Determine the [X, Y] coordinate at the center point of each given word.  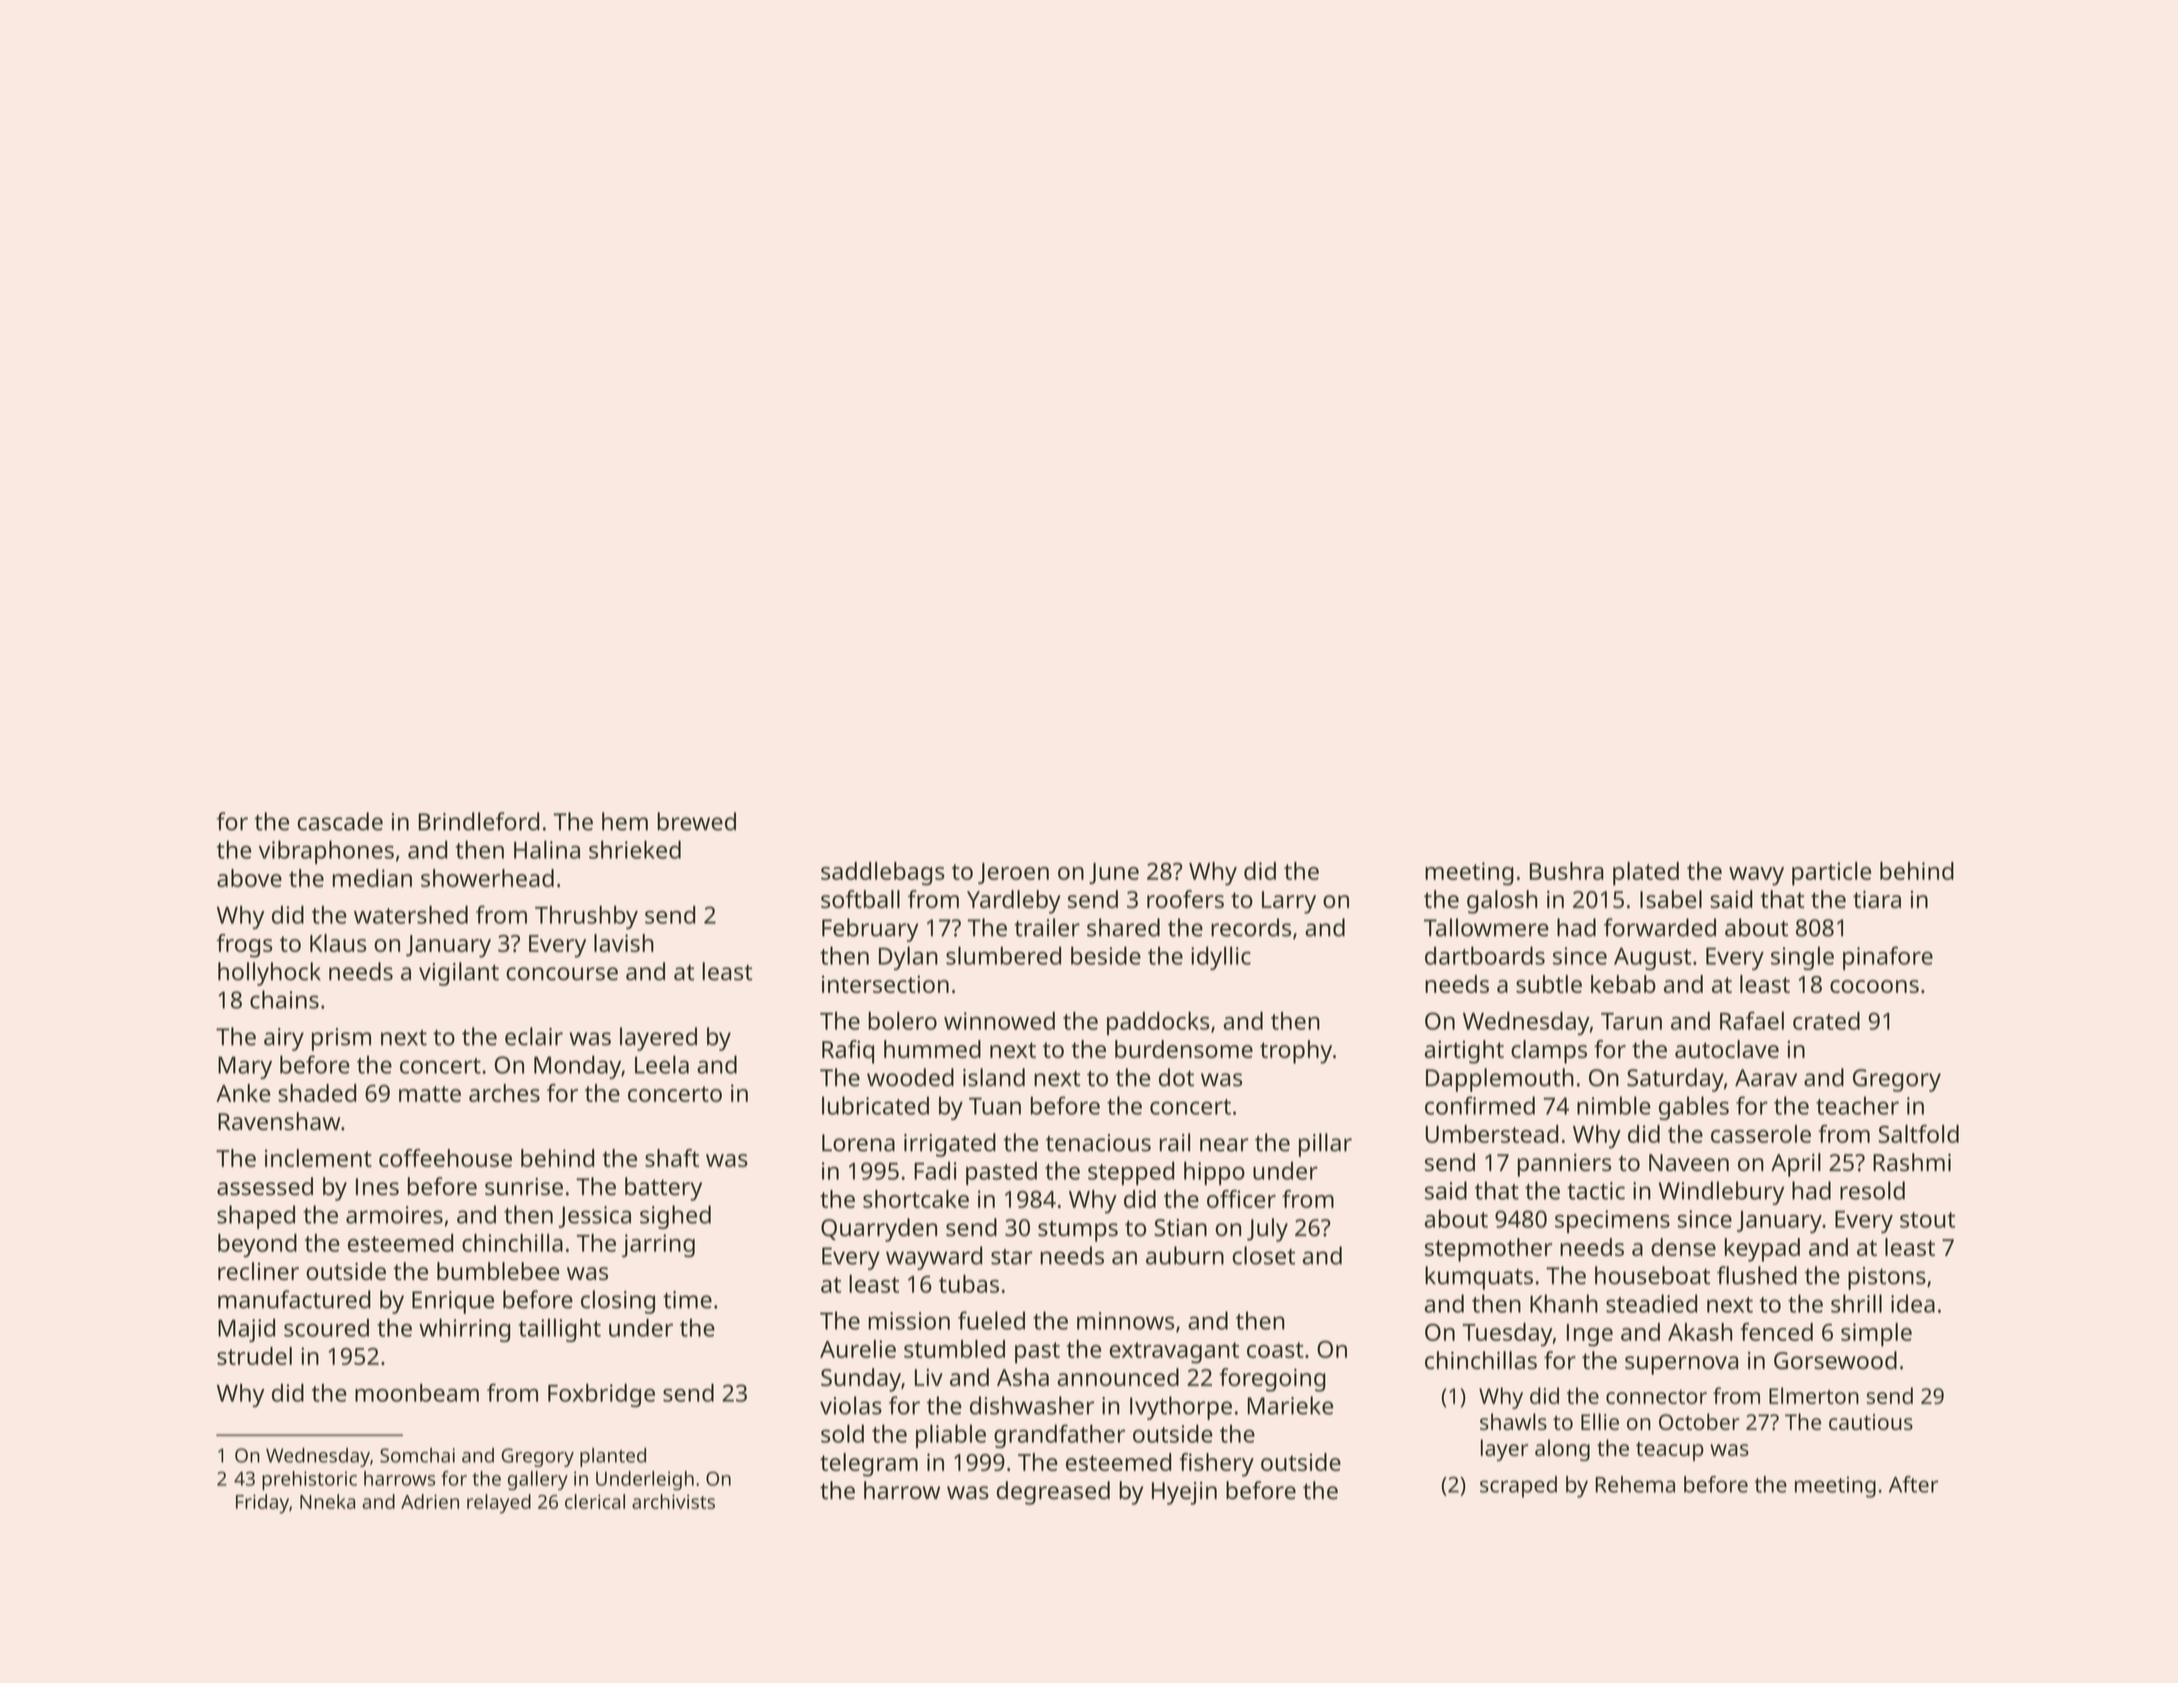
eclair [534, 1036]
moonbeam [417, 1393]
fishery [1216, 1465]
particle [1831, 874]
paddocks [1158, 1023]
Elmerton [1814, 1395]
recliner [258, 1271]
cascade [340, 821]
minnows [1125, 1321]
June [1114, 873]
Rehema [1635, 1484]
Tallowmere [1486, 927]
